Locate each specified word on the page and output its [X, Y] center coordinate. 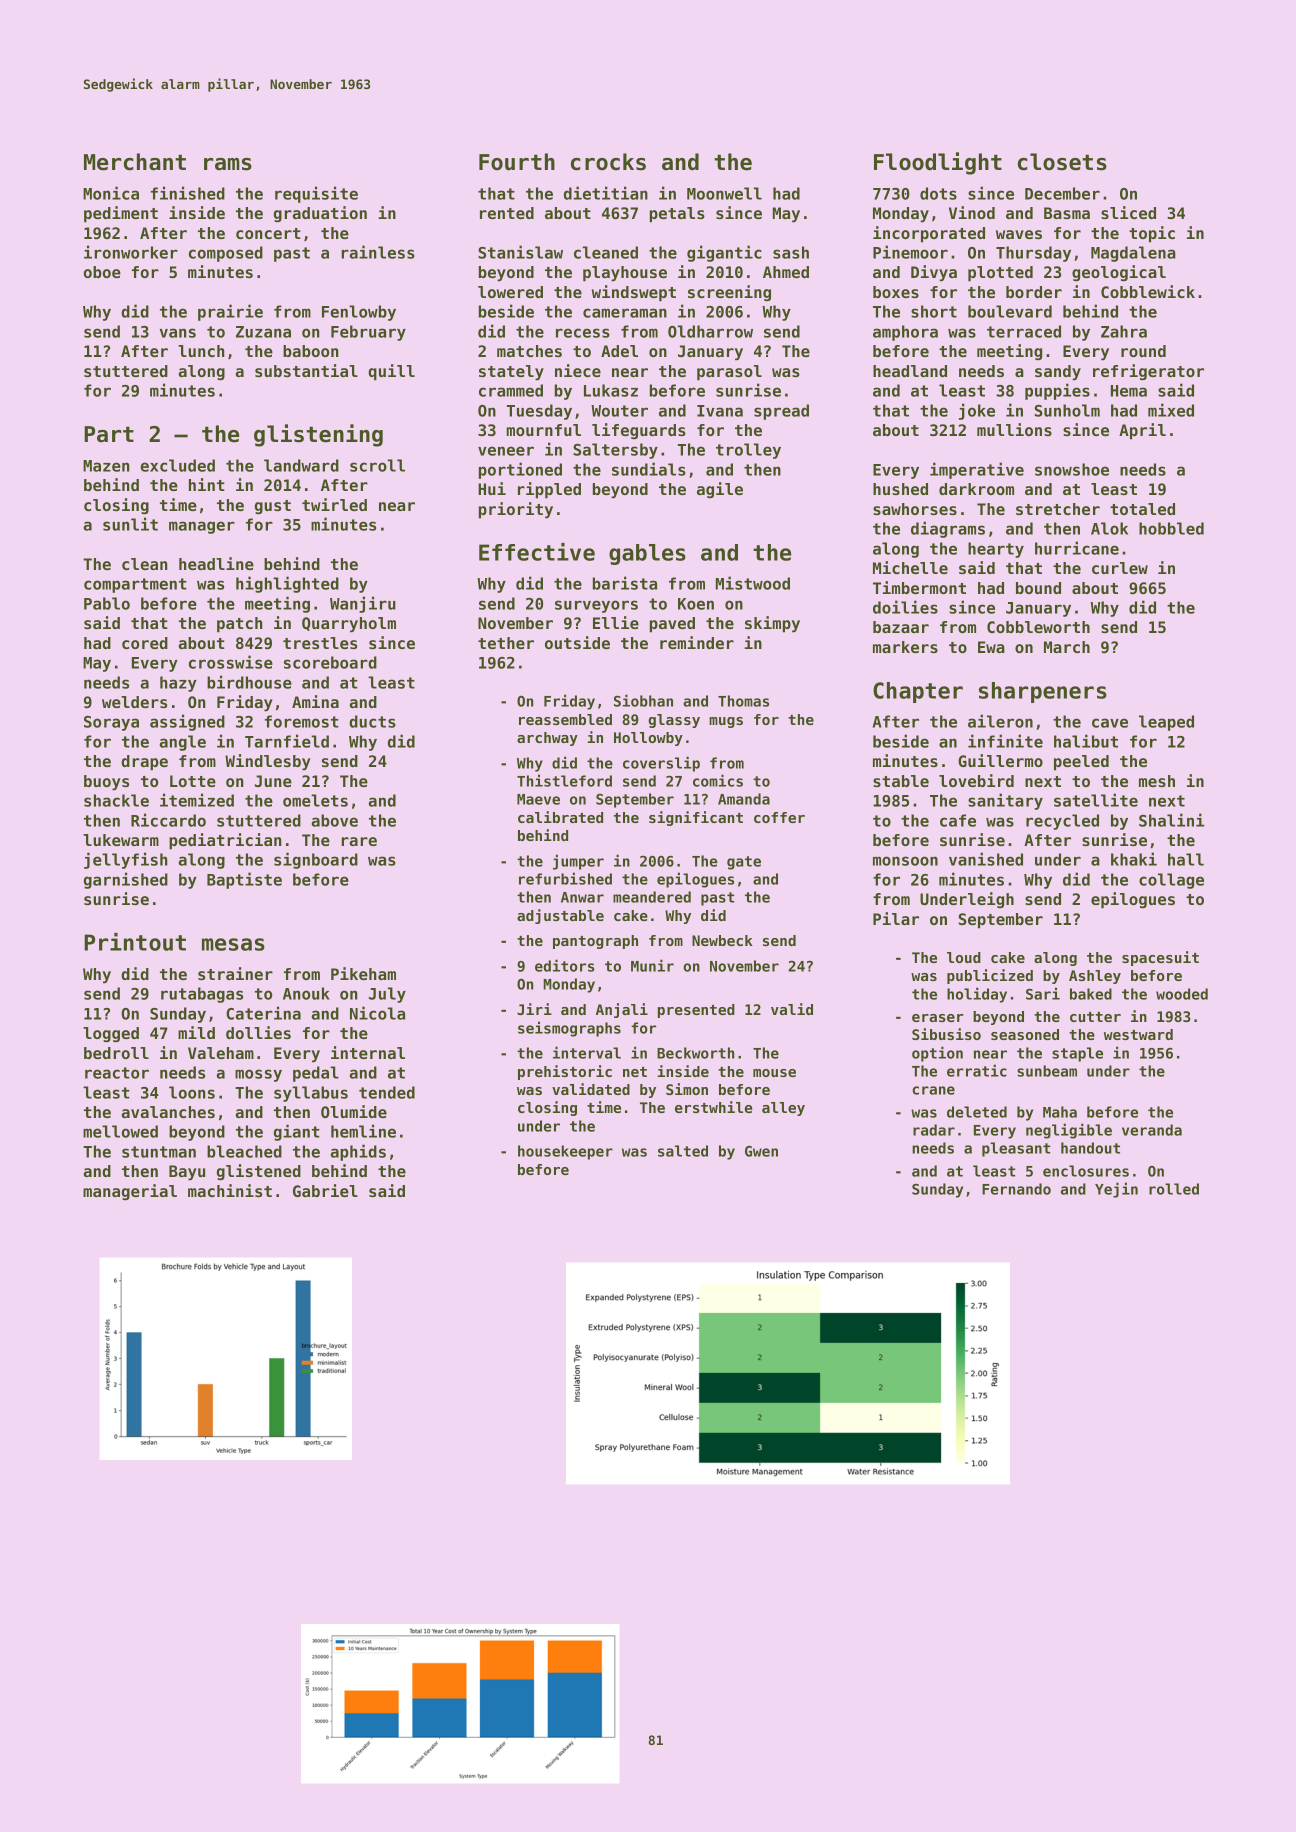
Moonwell [724, 193]
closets [1062, 162]
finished [188, 193]
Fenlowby [359, 313]
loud [964, 957]
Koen [696, 604]
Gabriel [325, 1190]
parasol [729, 373]
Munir [652, 965]
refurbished [565, 878]
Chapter [918, 692]
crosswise [231, 662]
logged [111, 1034]
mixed [1171, 410]
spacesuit [1160, 958]
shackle [116, 800]
